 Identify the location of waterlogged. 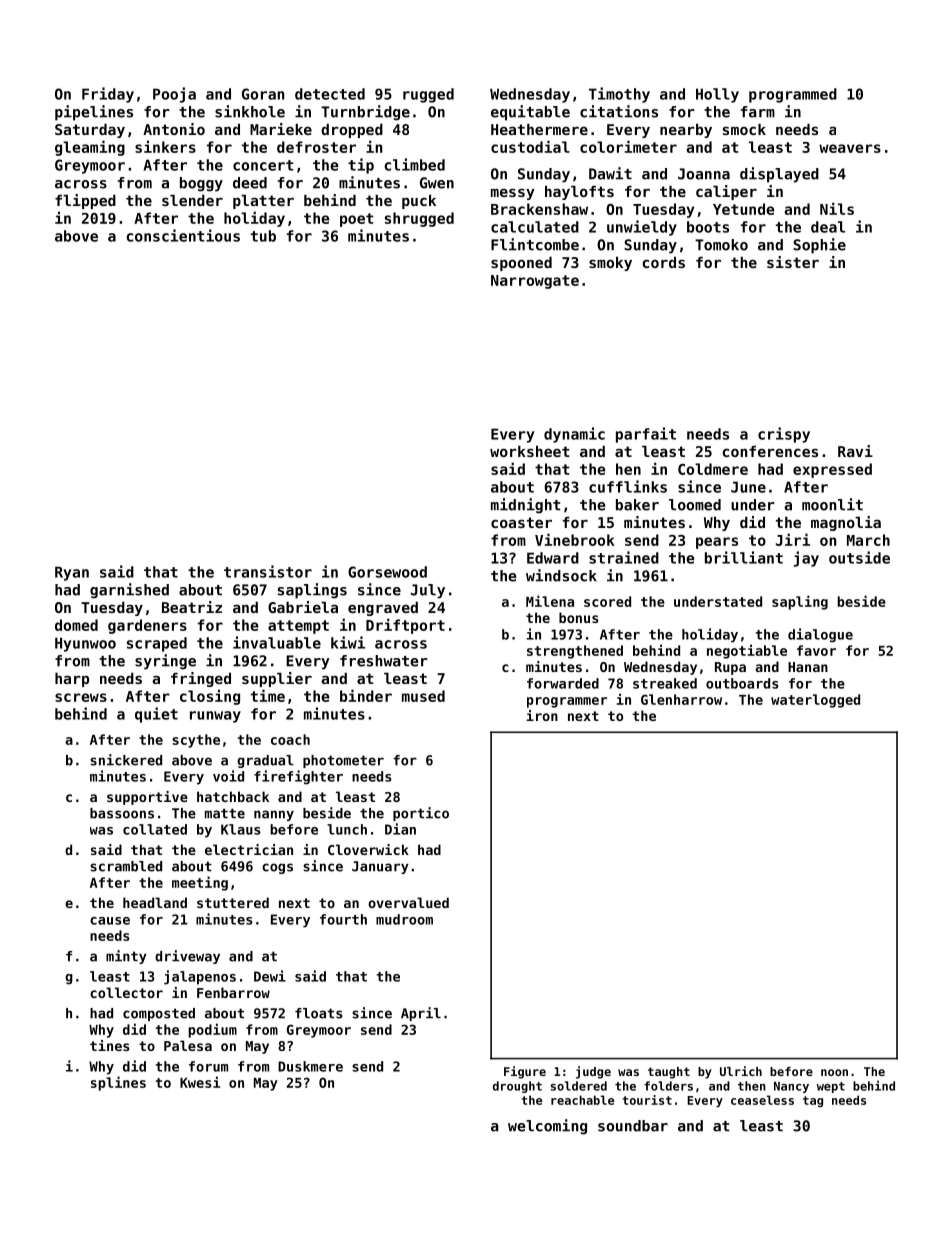
(815, 701).
